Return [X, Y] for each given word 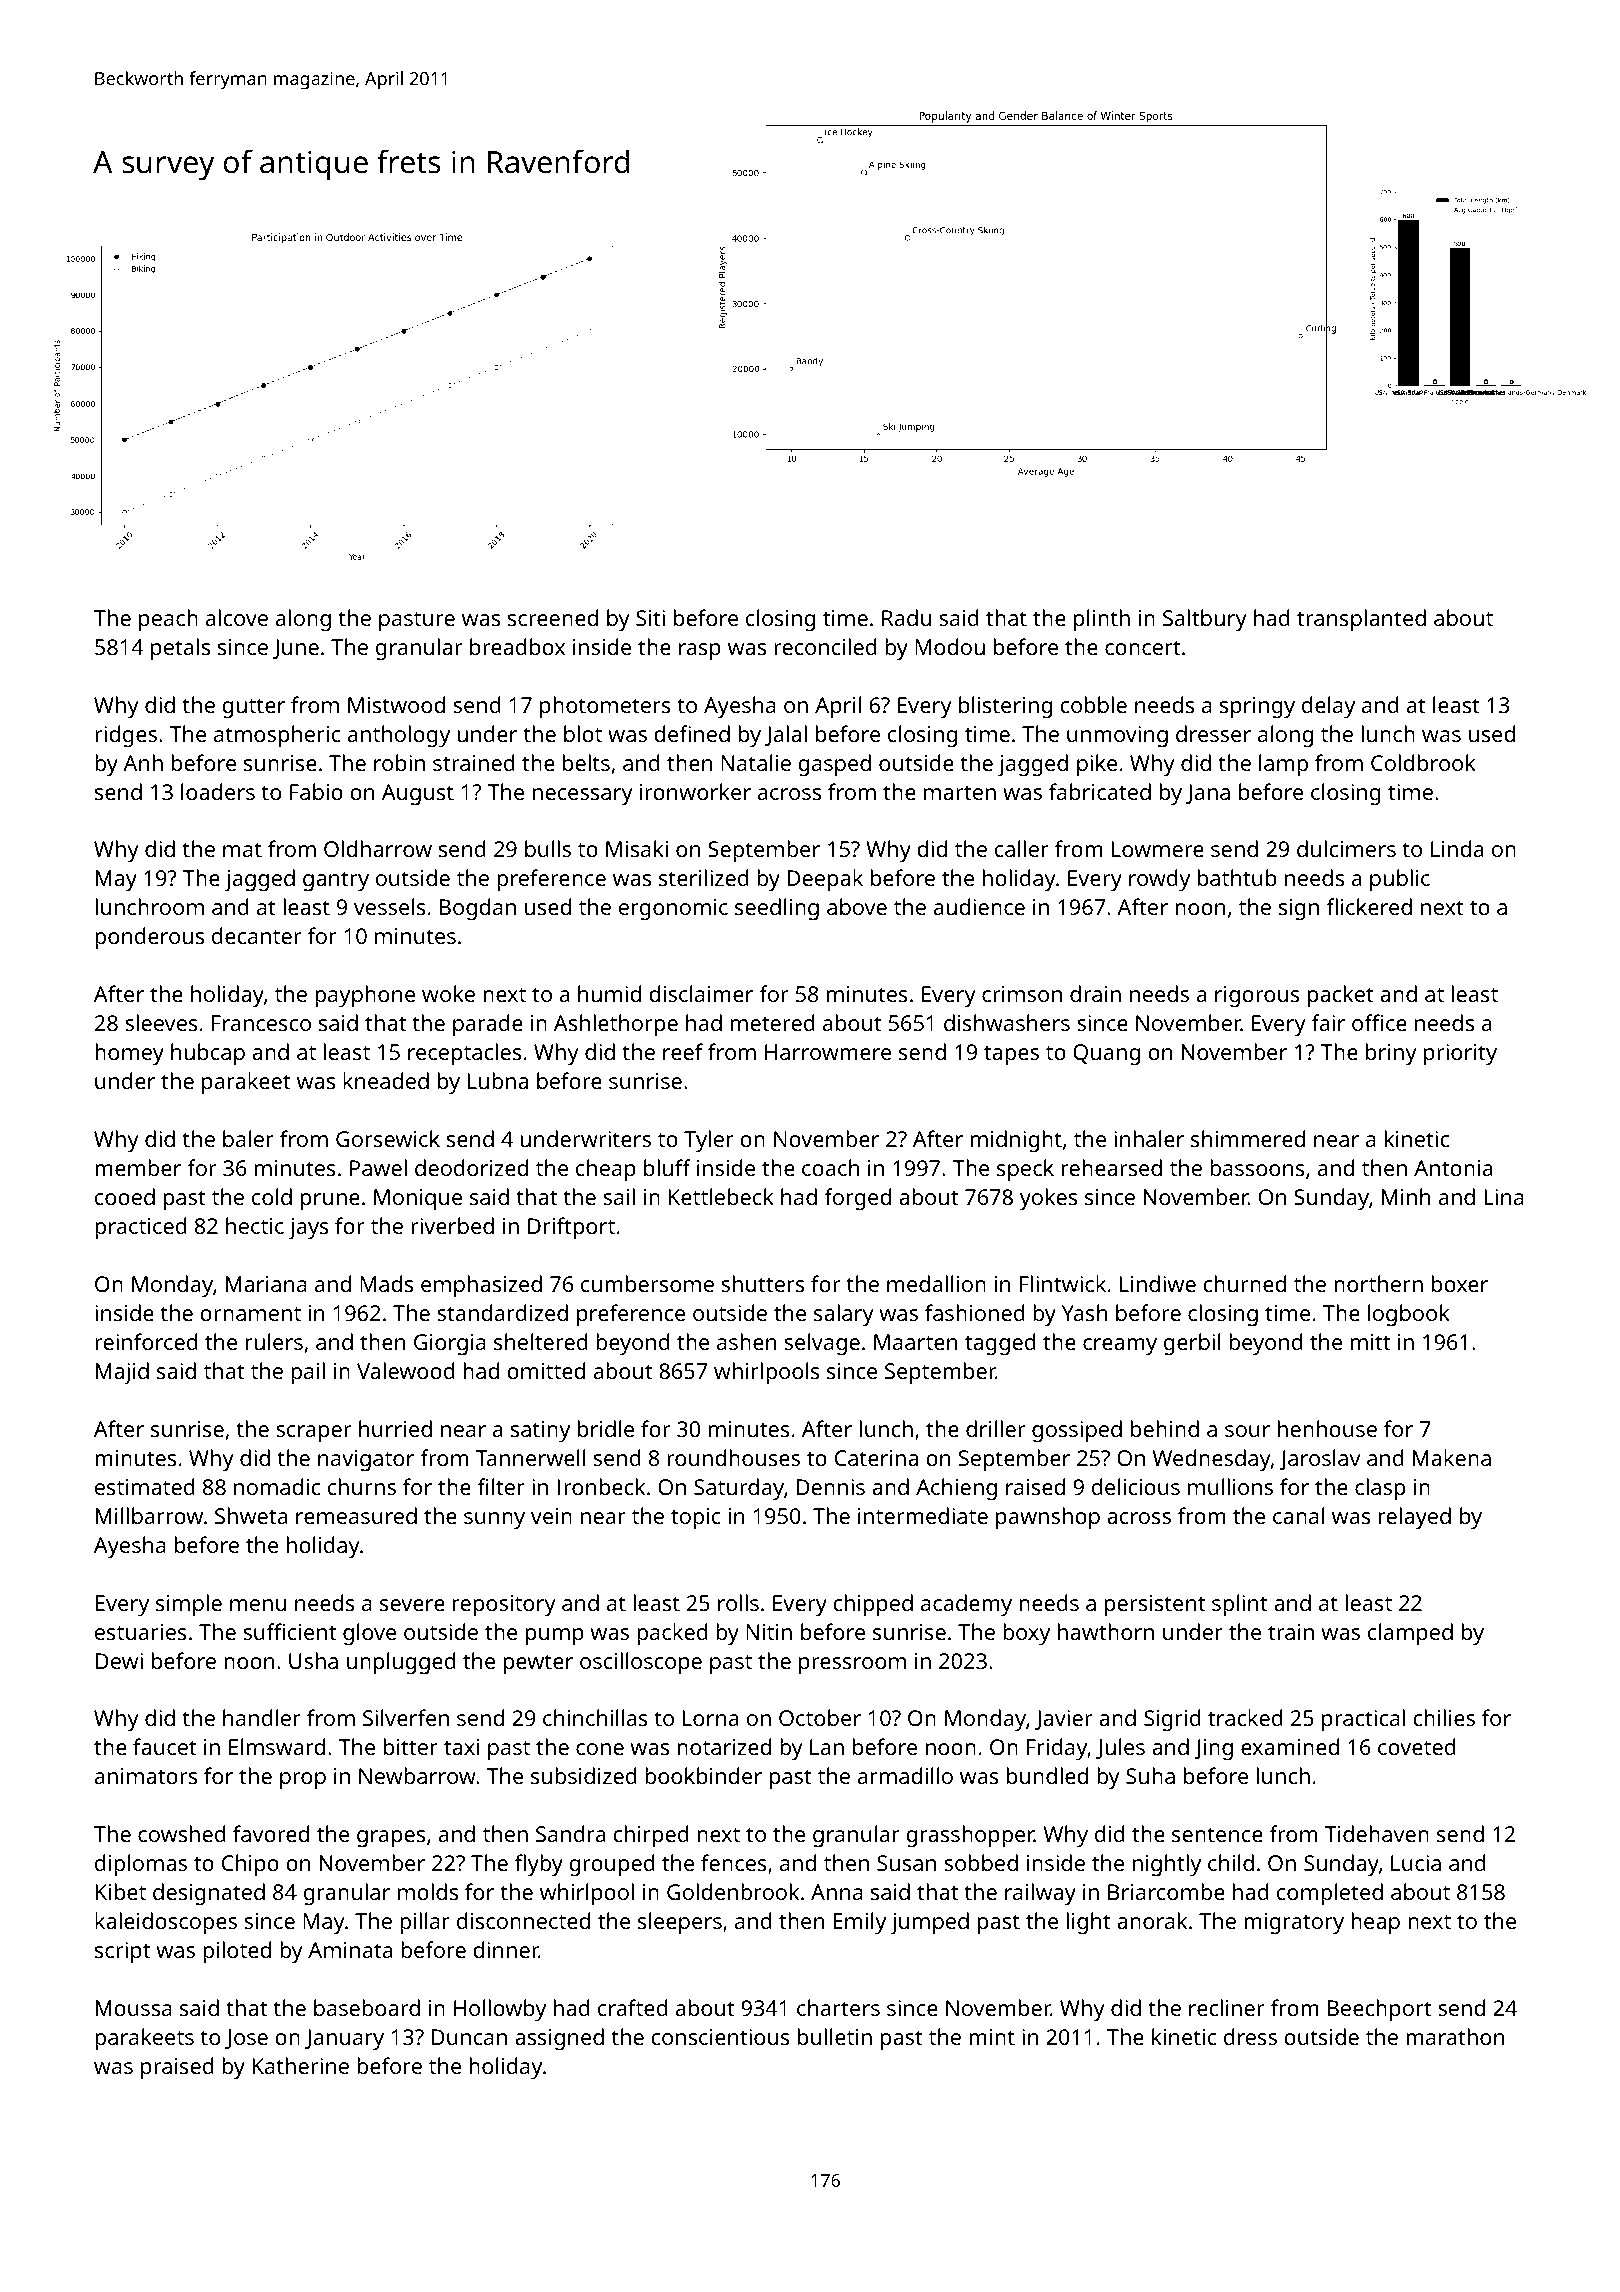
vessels [390, 906]
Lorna [710, 1718]
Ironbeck [601, 1486]
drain [1095, 993]
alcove [237, 617]
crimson [1022, 994]
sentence [1217, 1834]
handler [262, 1717]
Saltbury [1205, 620]
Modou [950, 646]
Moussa [134, 2008]
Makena [1452, 1457]
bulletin [835, 2036]
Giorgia [450, 1344]
